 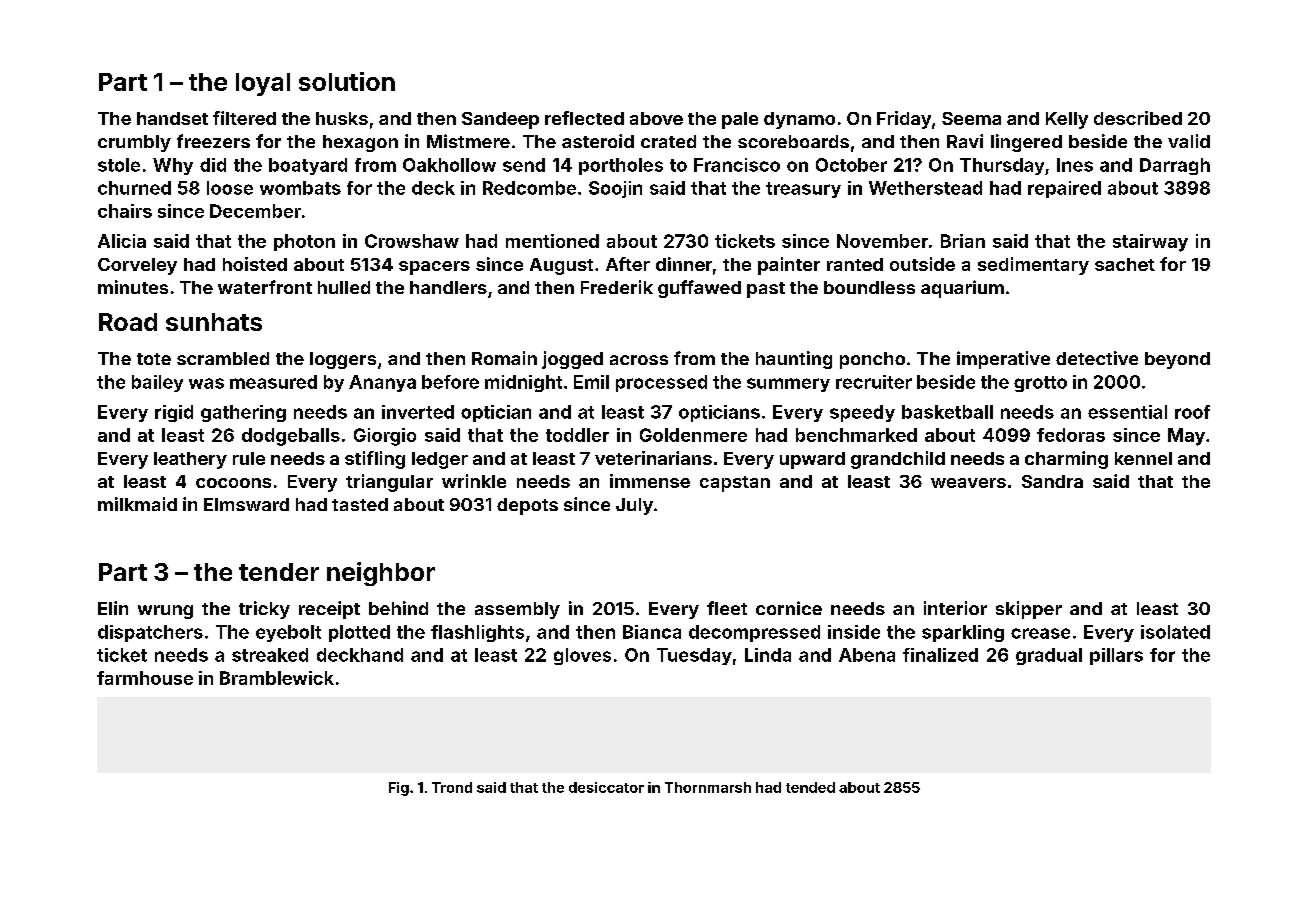 What do you see at coordinates (810, 787) in the screenshot?
I see `tended` at bounding box center [810, 787].
